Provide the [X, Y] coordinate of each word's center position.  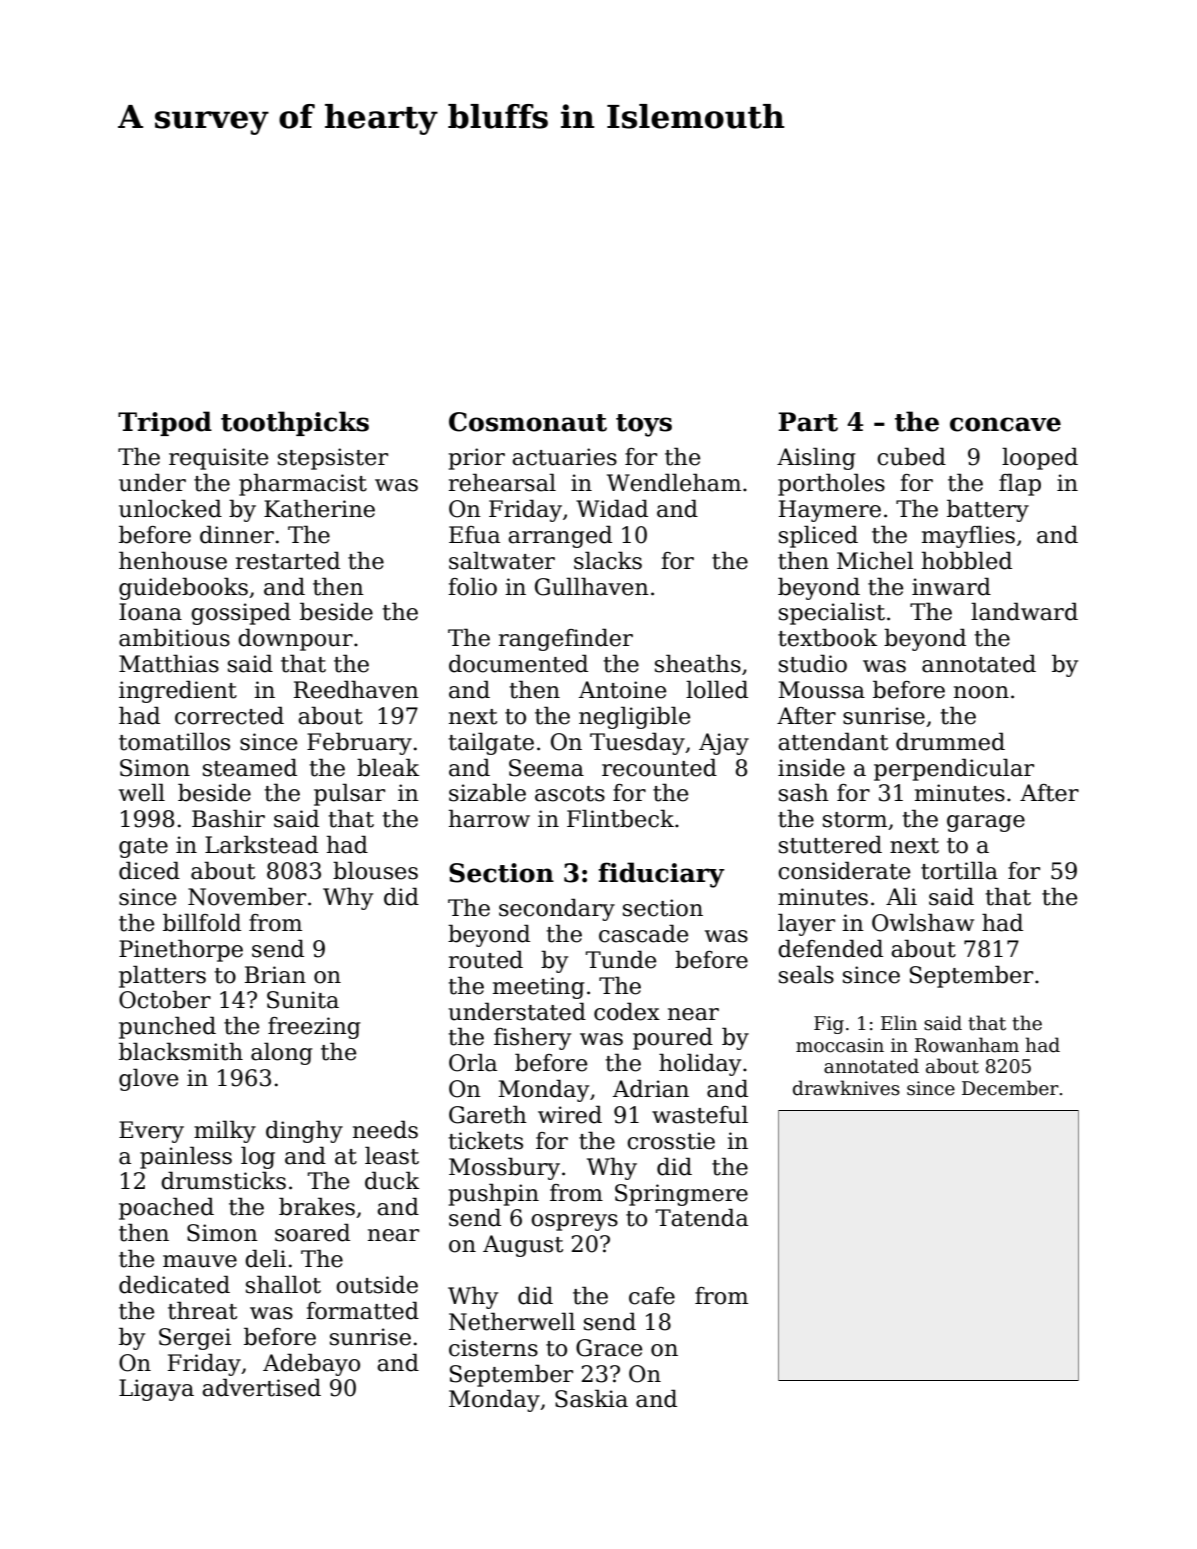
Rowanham [967, 1045]
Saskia [591, 1398]
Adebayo [311, 1364]
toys [644, 425]
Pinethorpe [181, 950]
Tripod [165, 423]
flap [1020, 484]
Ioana [150, 612]
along [282, 1053]
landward [1024, 611]
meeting [539, 988]
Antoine [622, 690]
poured [673, 1038]
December [1010, 1088]
